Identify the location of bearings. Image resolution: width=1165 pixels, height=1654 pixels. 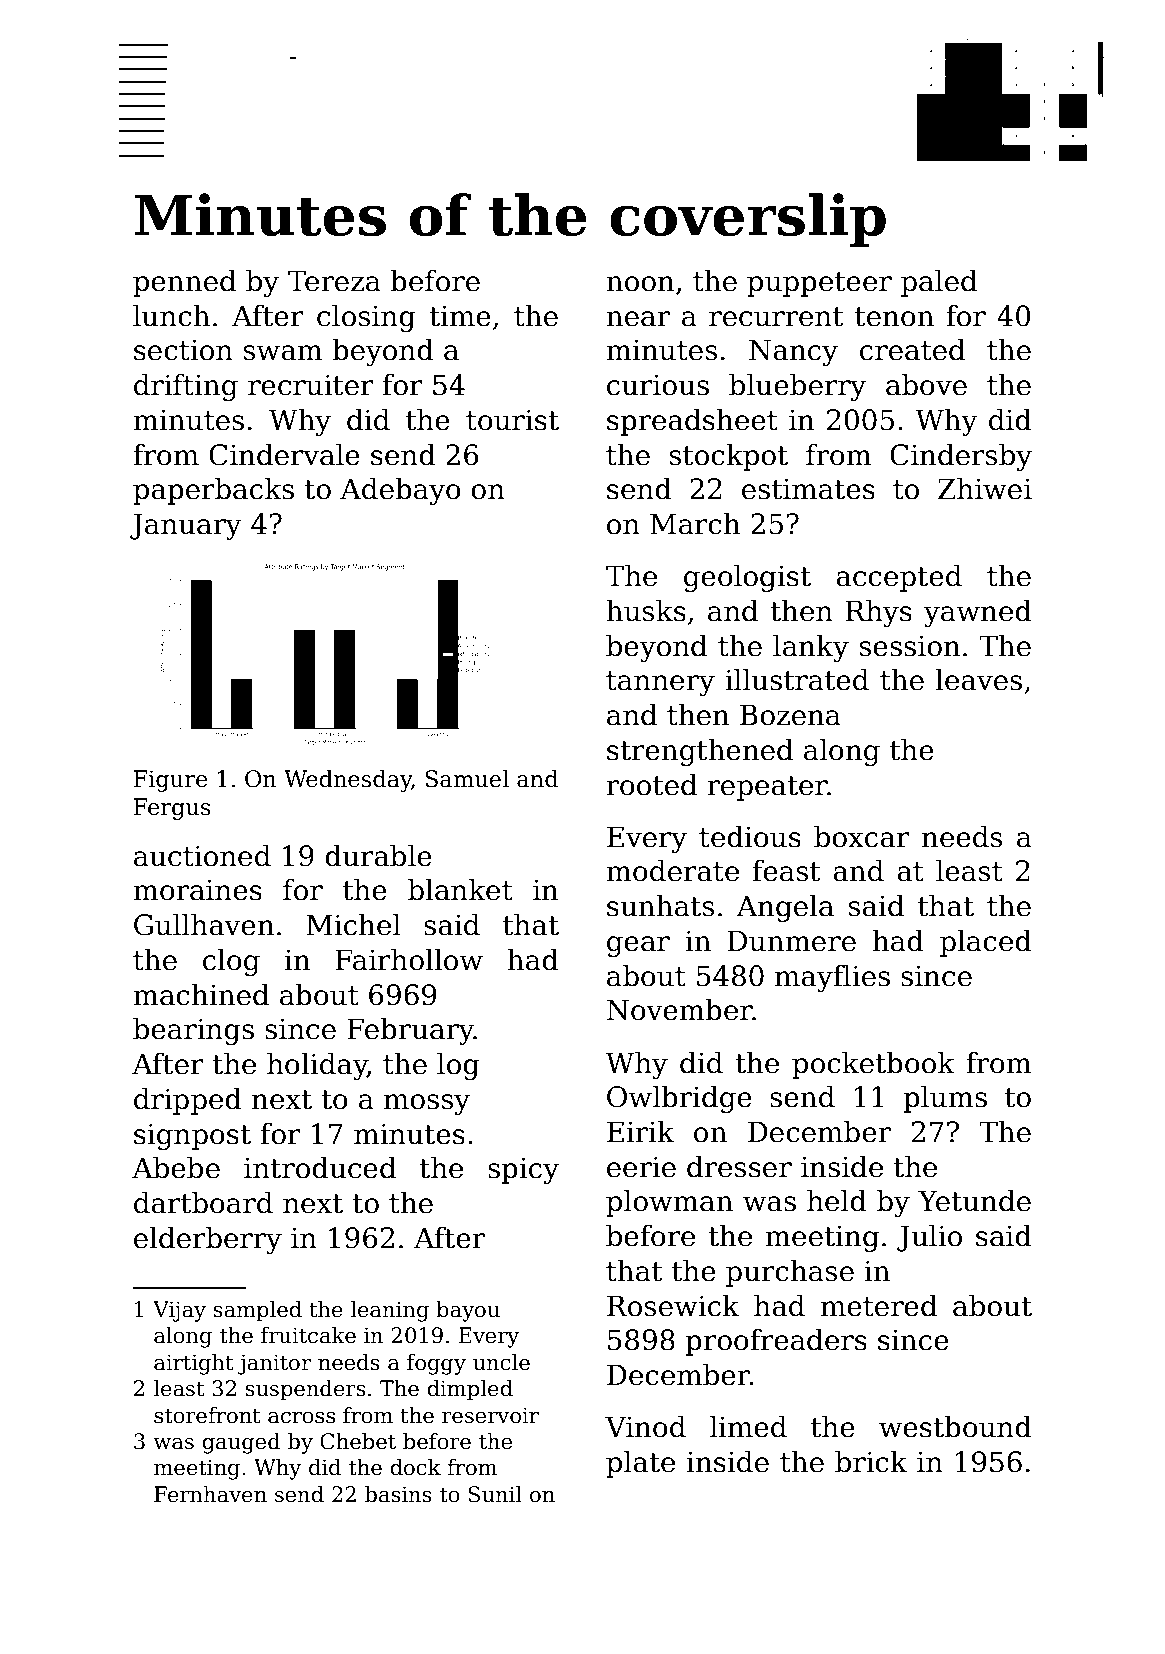
(193, 1031).
